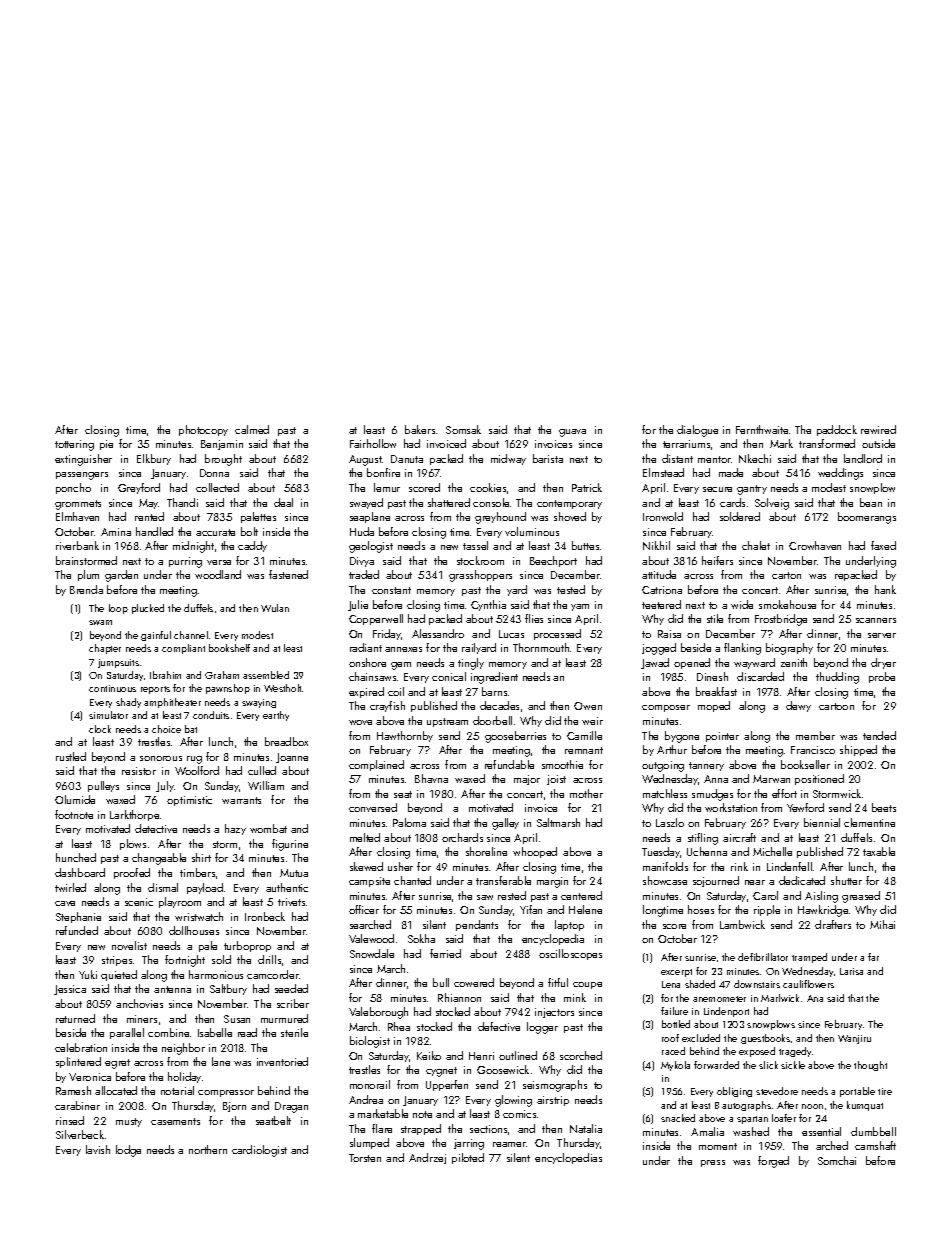  What do you see at coordinates (447, 1085) in the screenshot?
I see `Upperfen` at bounding box center [447, 1085].
